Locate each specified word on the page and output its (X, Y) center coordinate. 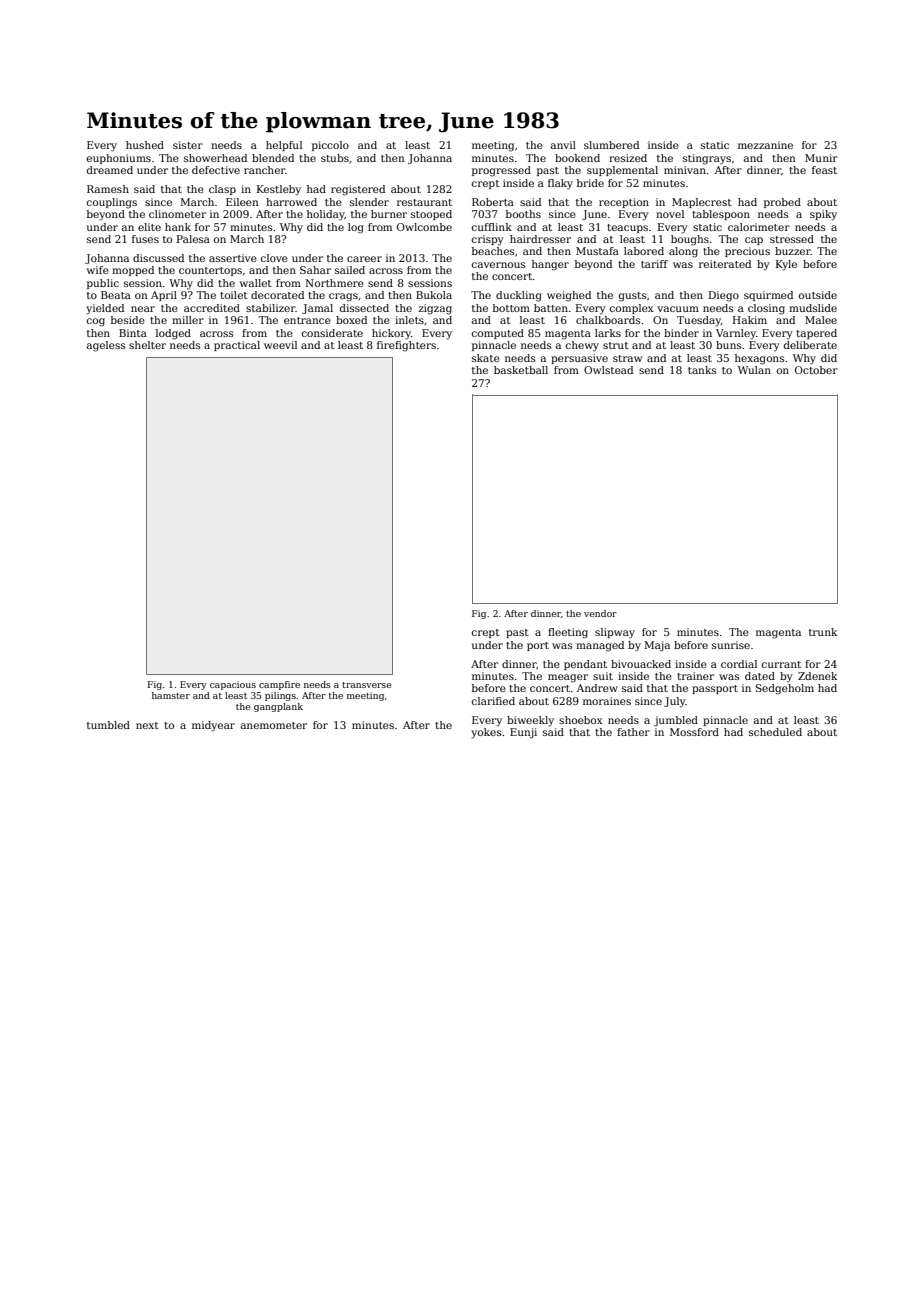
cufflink (492, 227)
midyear (213, 726)
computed (498, 334)
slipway (615, 633)
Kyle (786, 265)
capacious (233, 685)
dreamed (110, 170)
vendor (600, 613)
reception (624, 203)
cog (96, 322)
